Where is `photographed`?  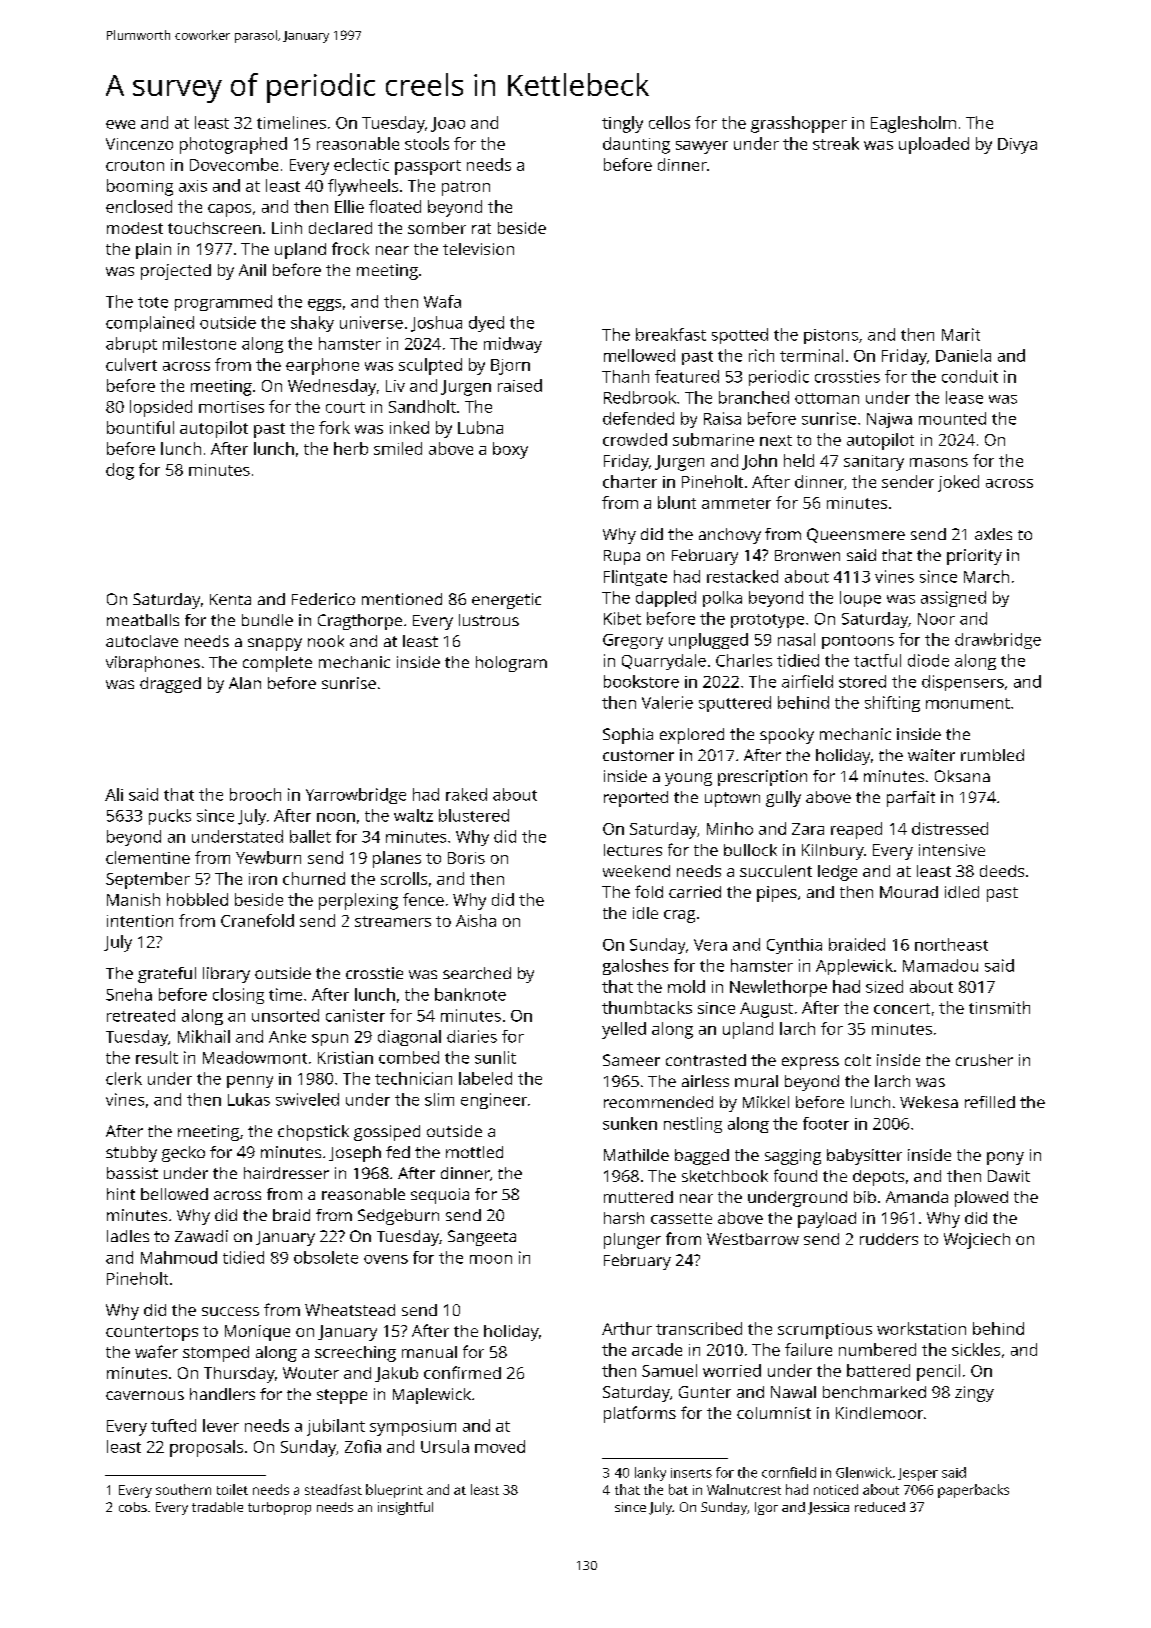
photographed is located at coordinates (233, 145).
